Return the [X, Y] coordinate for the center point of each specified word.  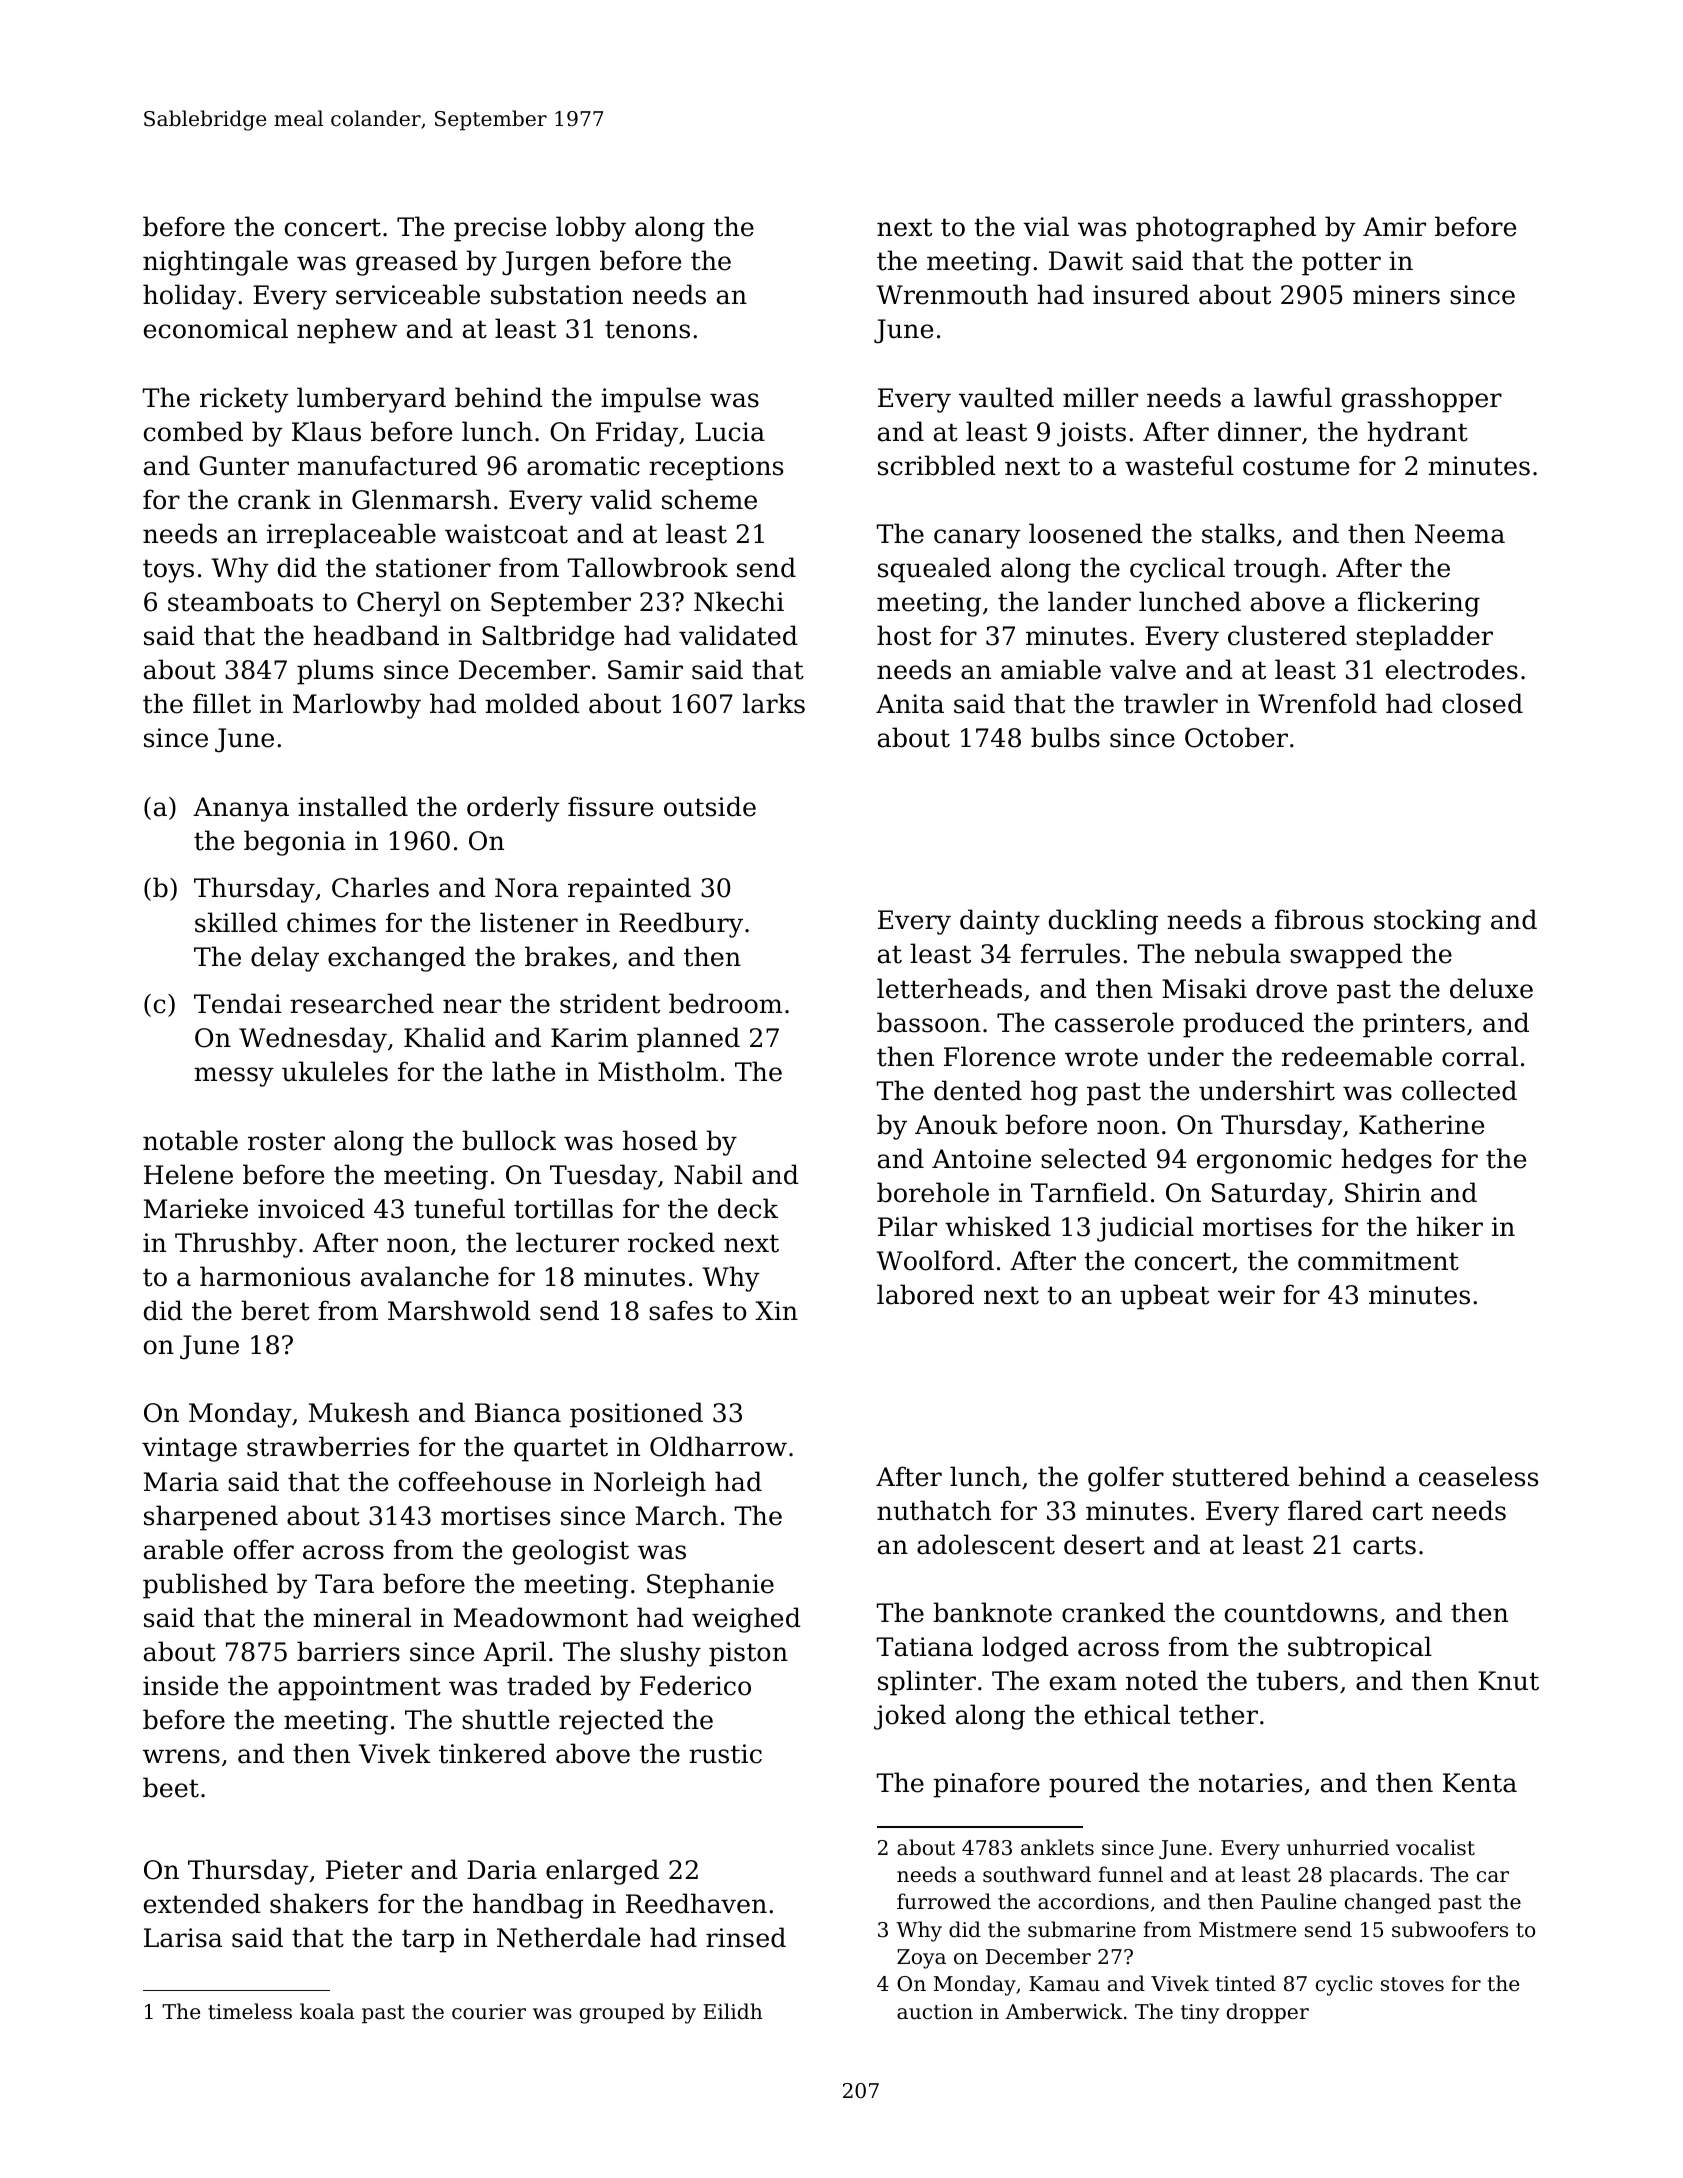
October [1236, 737]
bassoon [929, 1022]
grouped [622, 2013]
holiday [189, 297]
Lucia [730, 432]
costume [1296, 466]
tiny [1200, 2014]
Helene [188, 1174]
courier [489, 2012]
